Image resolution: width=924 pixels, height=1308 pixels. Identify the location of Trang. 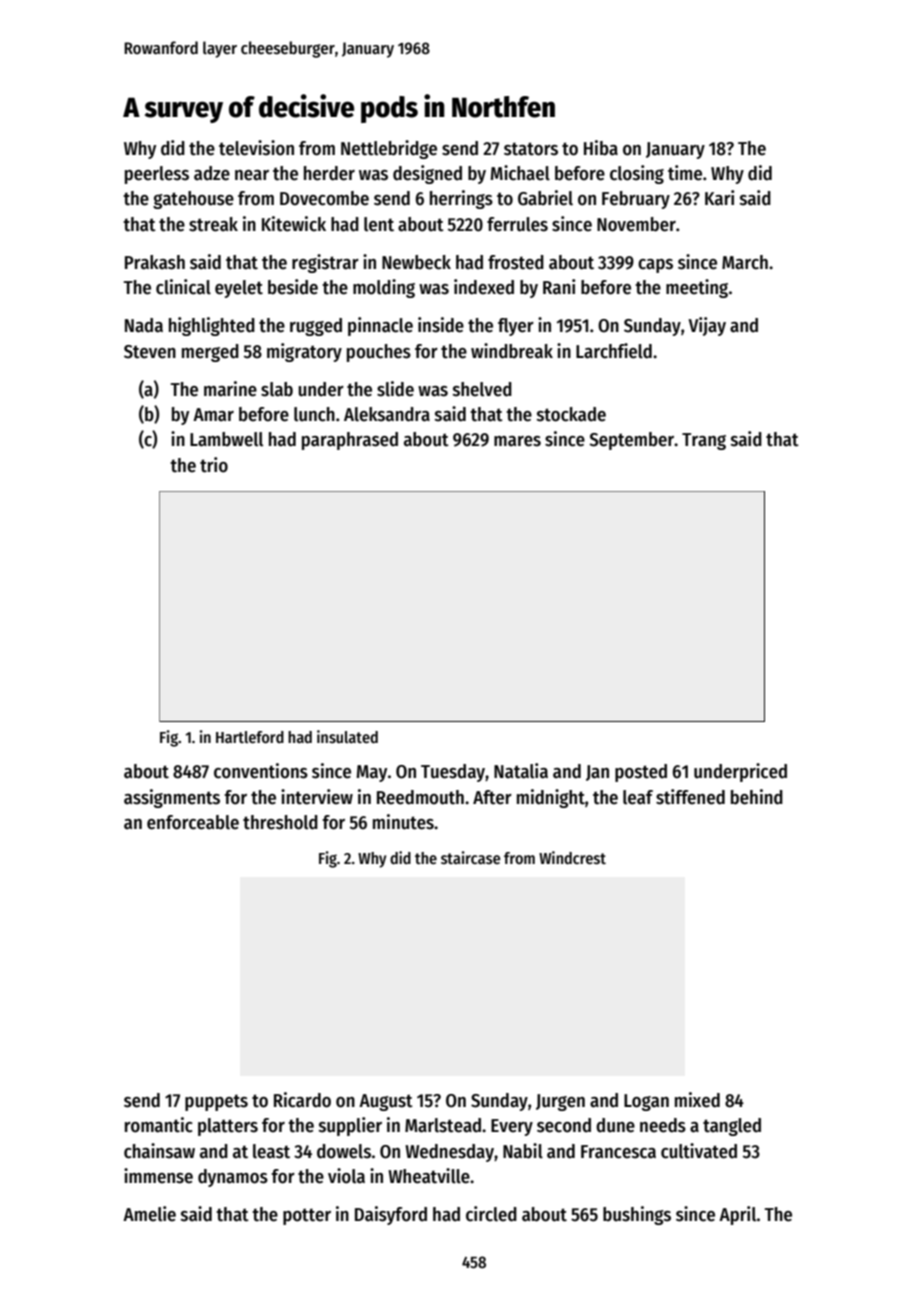
(704, 441).
